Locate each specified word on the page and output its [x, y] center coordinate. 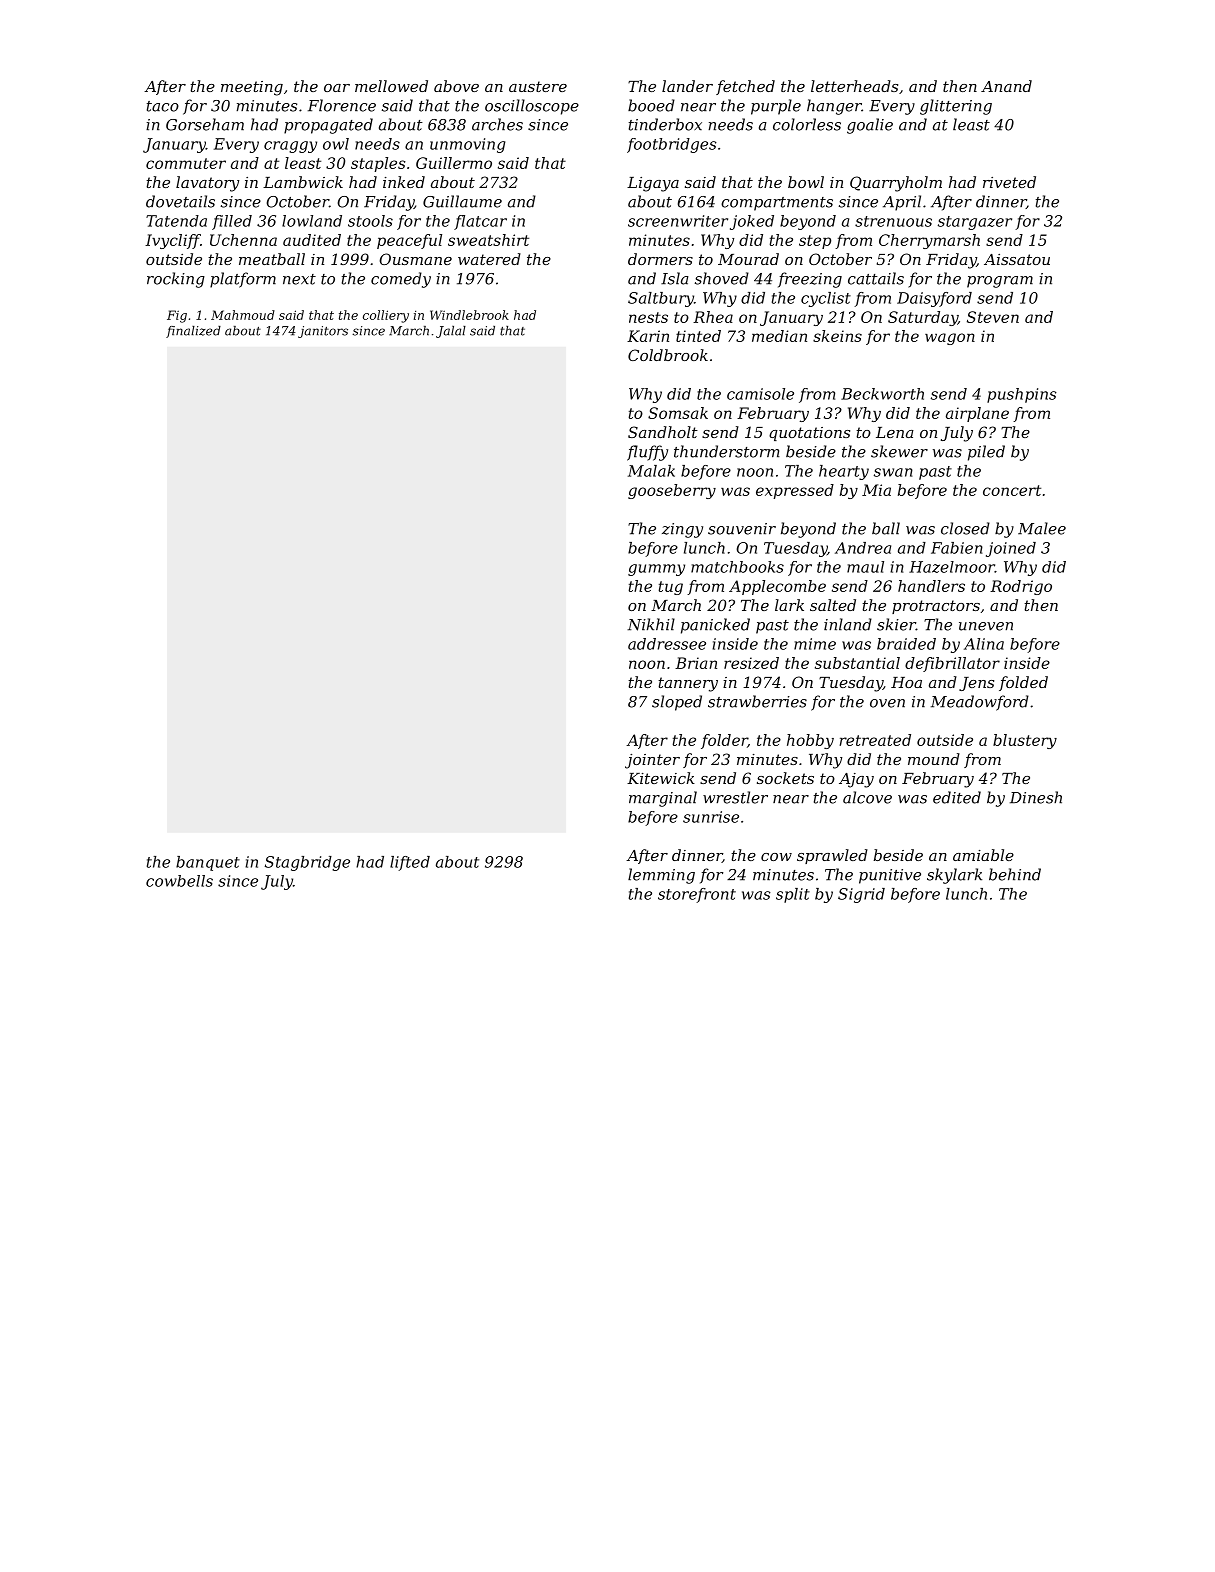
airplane [977, 414]
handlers [931, 586]
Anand [1006, 86]
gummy [656, 570]
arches [497, 124]
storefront [697, 895]
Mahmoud [243, 315]
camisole [760, 394]
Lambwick [303, 182]
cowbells [179, 881]
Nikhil [651, 624]
